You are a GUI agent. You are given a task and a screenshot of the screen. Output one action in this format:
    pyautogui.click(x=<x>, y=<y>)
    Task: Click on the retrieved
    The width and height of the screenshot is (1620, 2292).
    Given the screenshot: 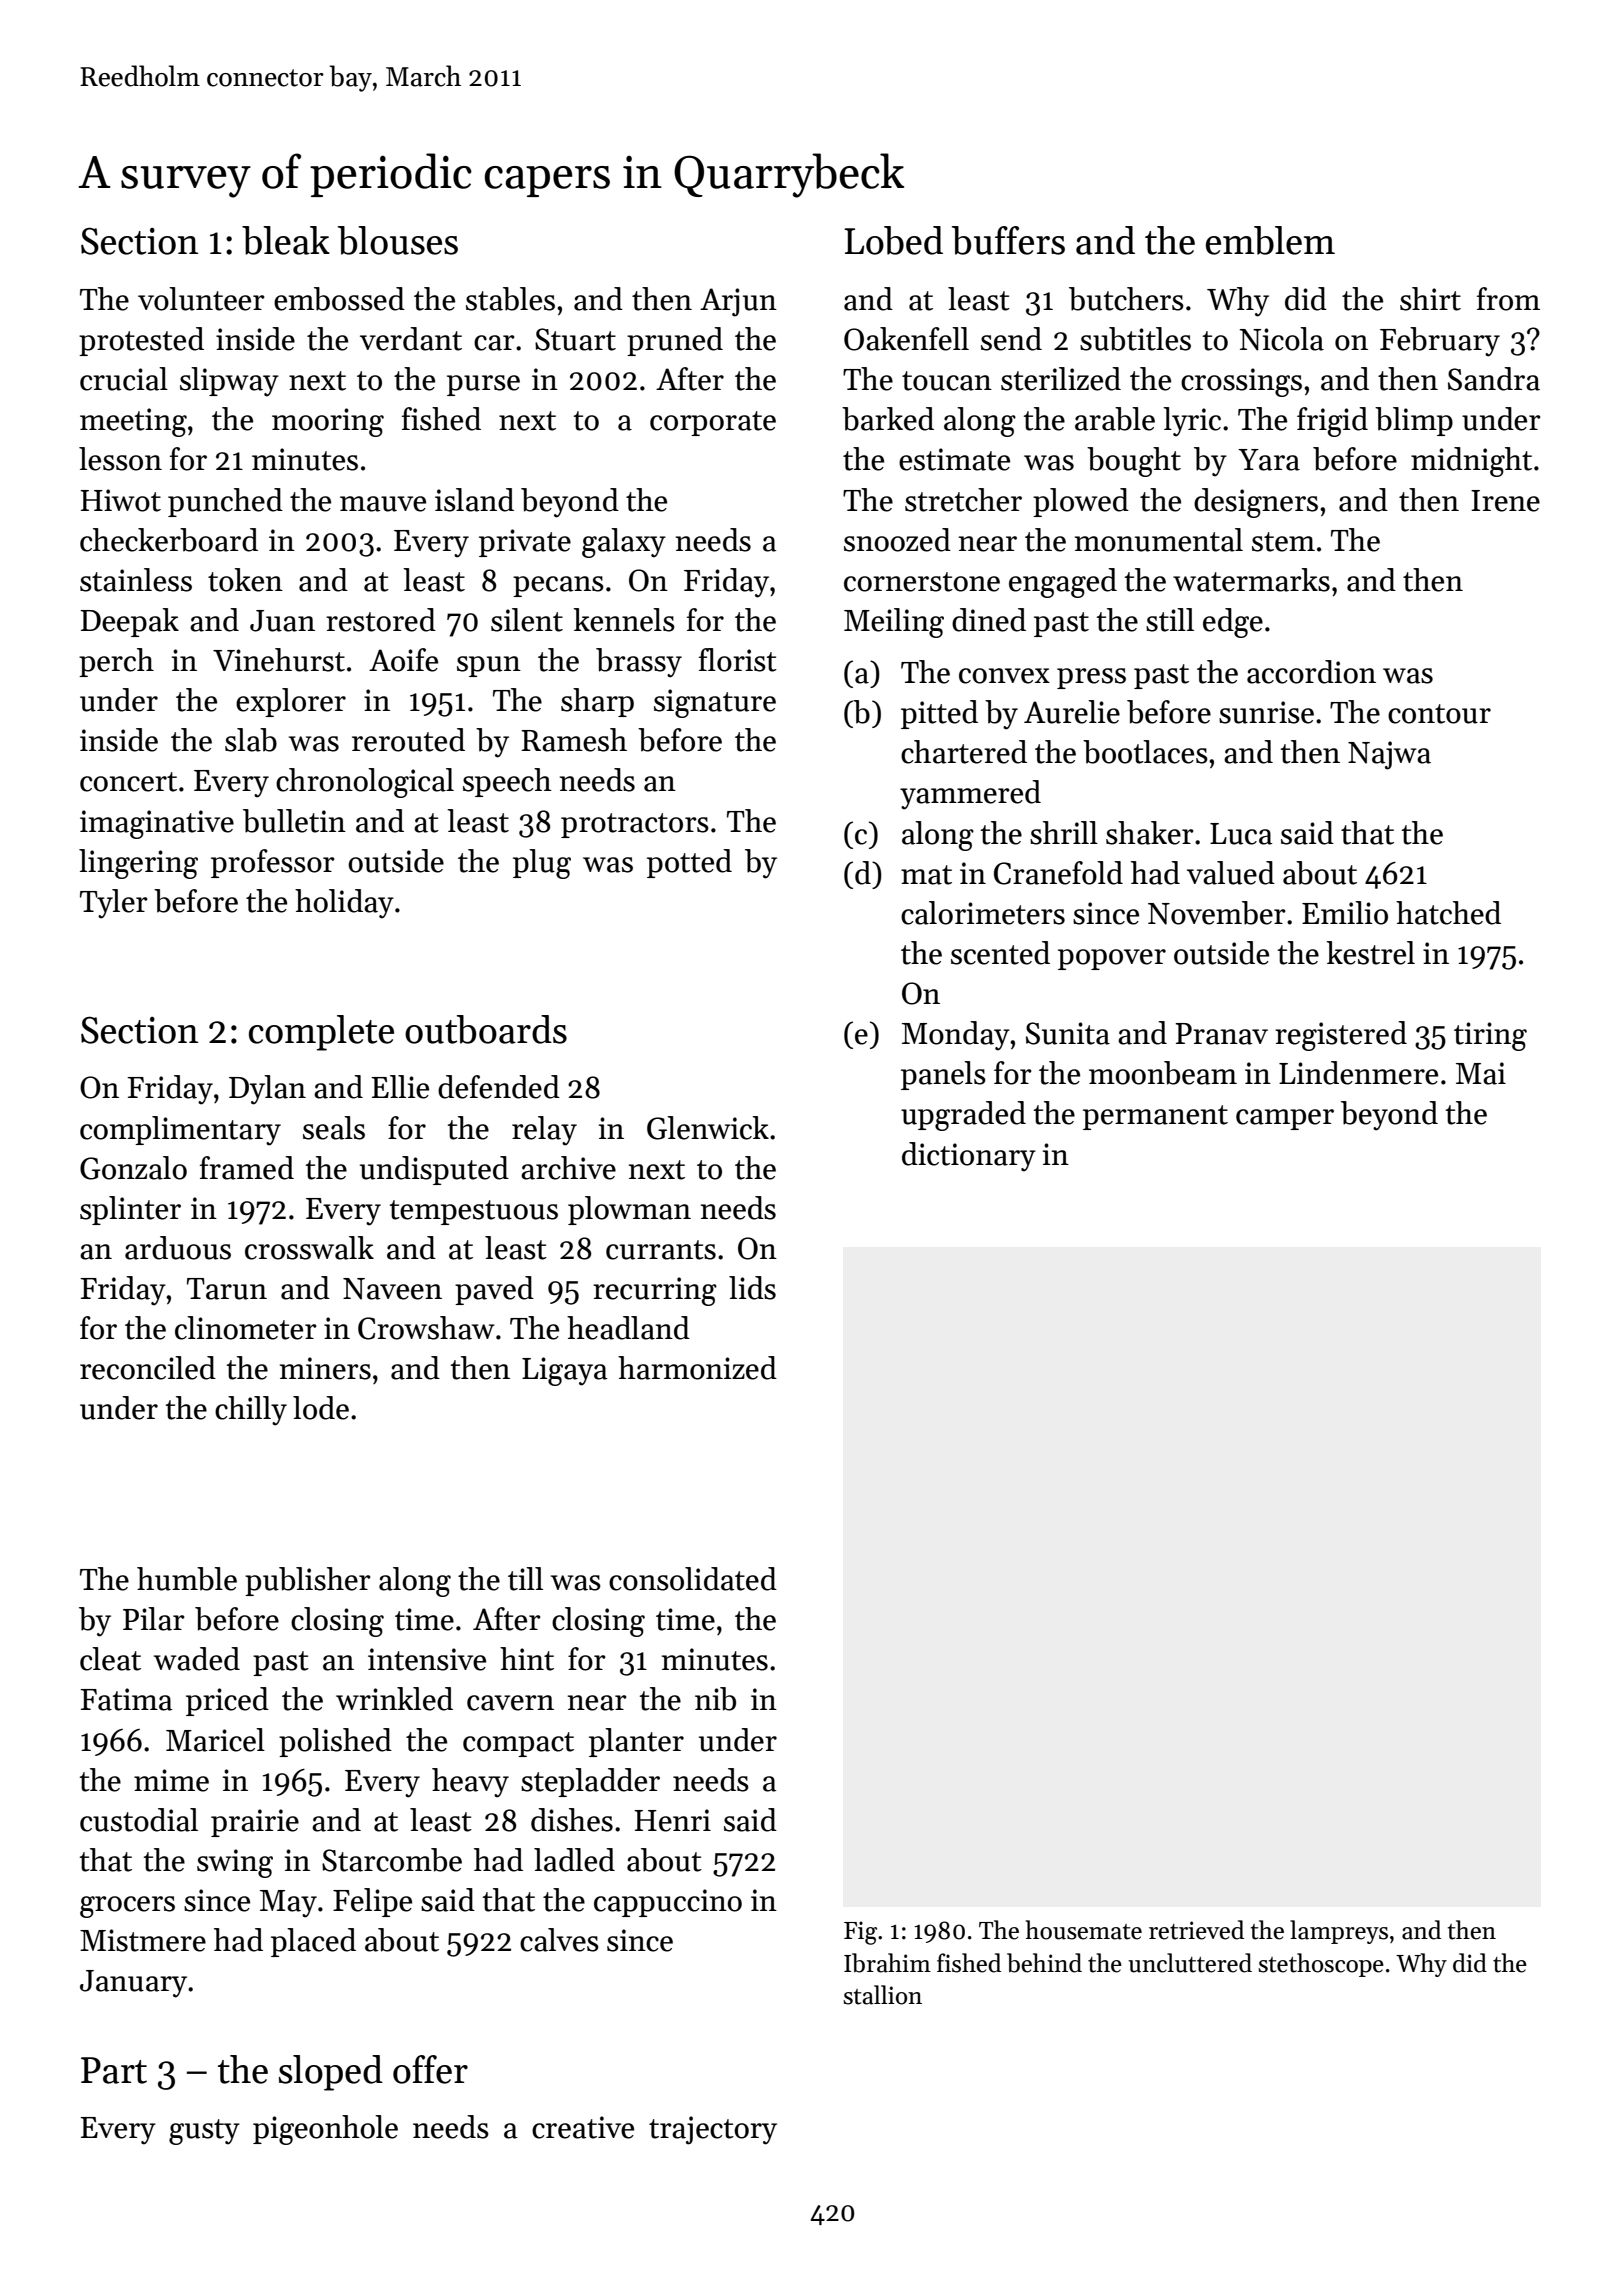 What is the action you would take?
    pyautogui.click(x=1196, y=1930)
